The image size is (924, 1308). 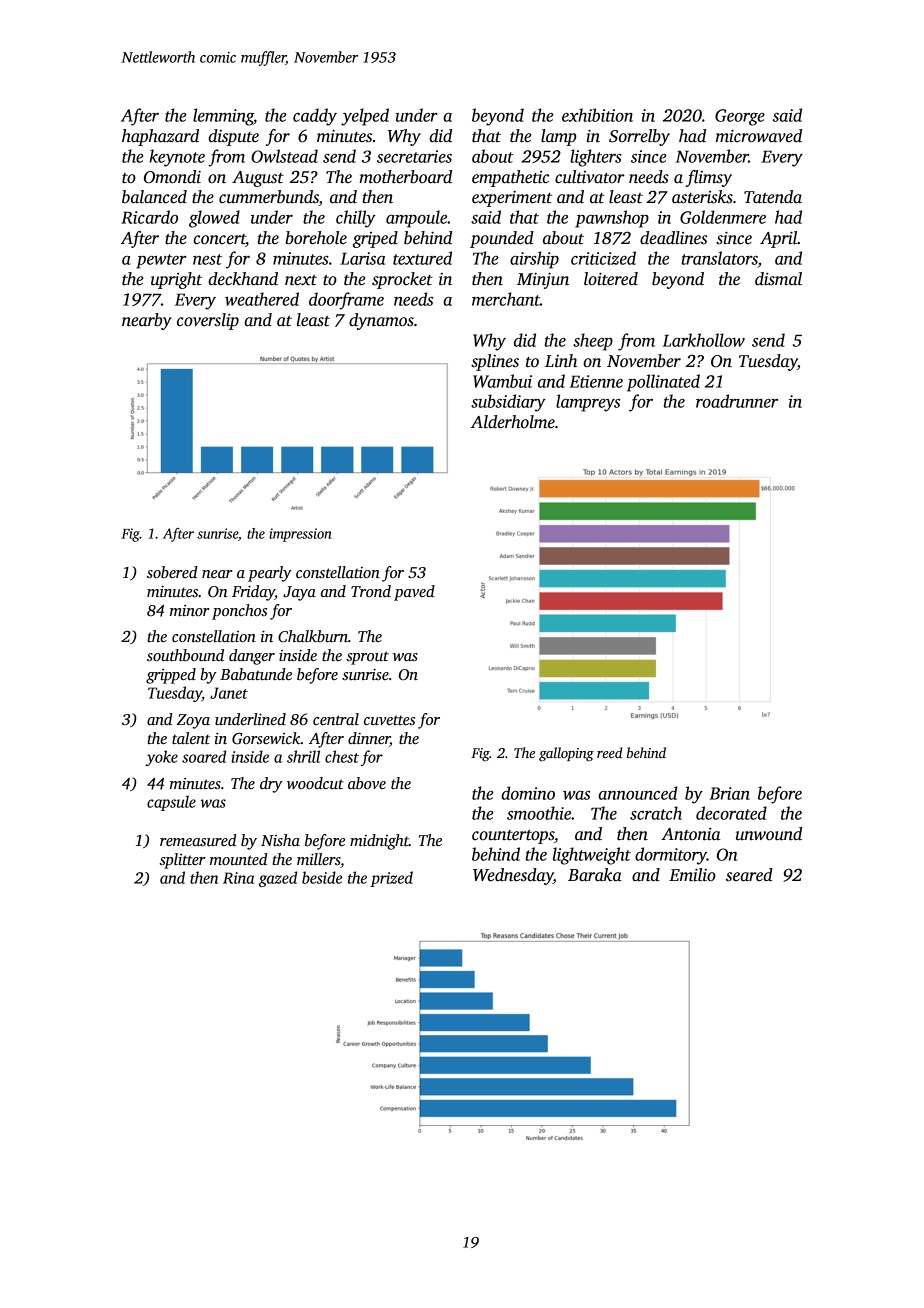 I want to click on asterisks, so click(x=702, y=197).
